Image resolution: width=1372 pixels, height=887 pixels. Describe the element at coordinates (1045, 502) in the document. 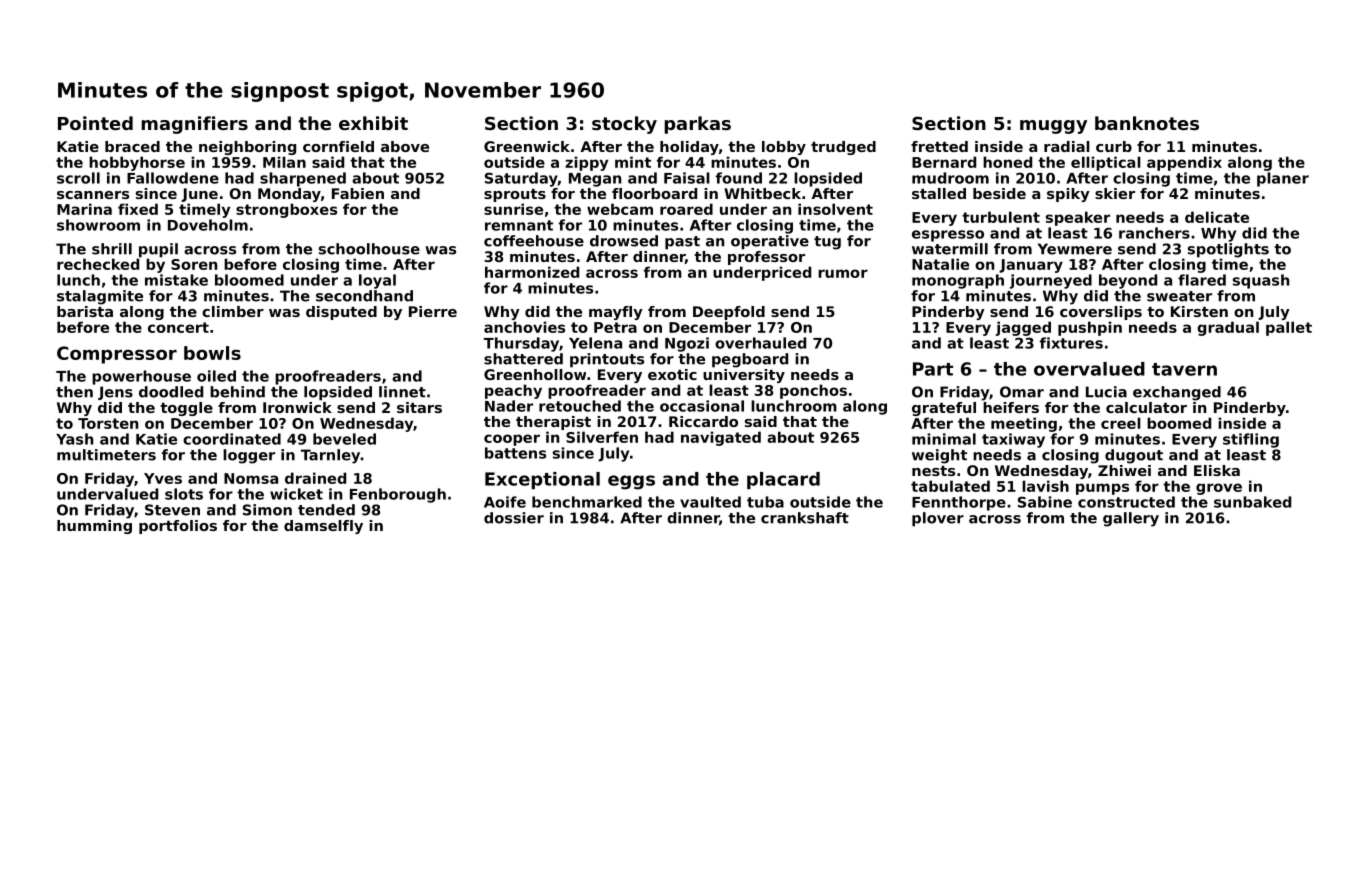

I see `Sabine` at that location.
